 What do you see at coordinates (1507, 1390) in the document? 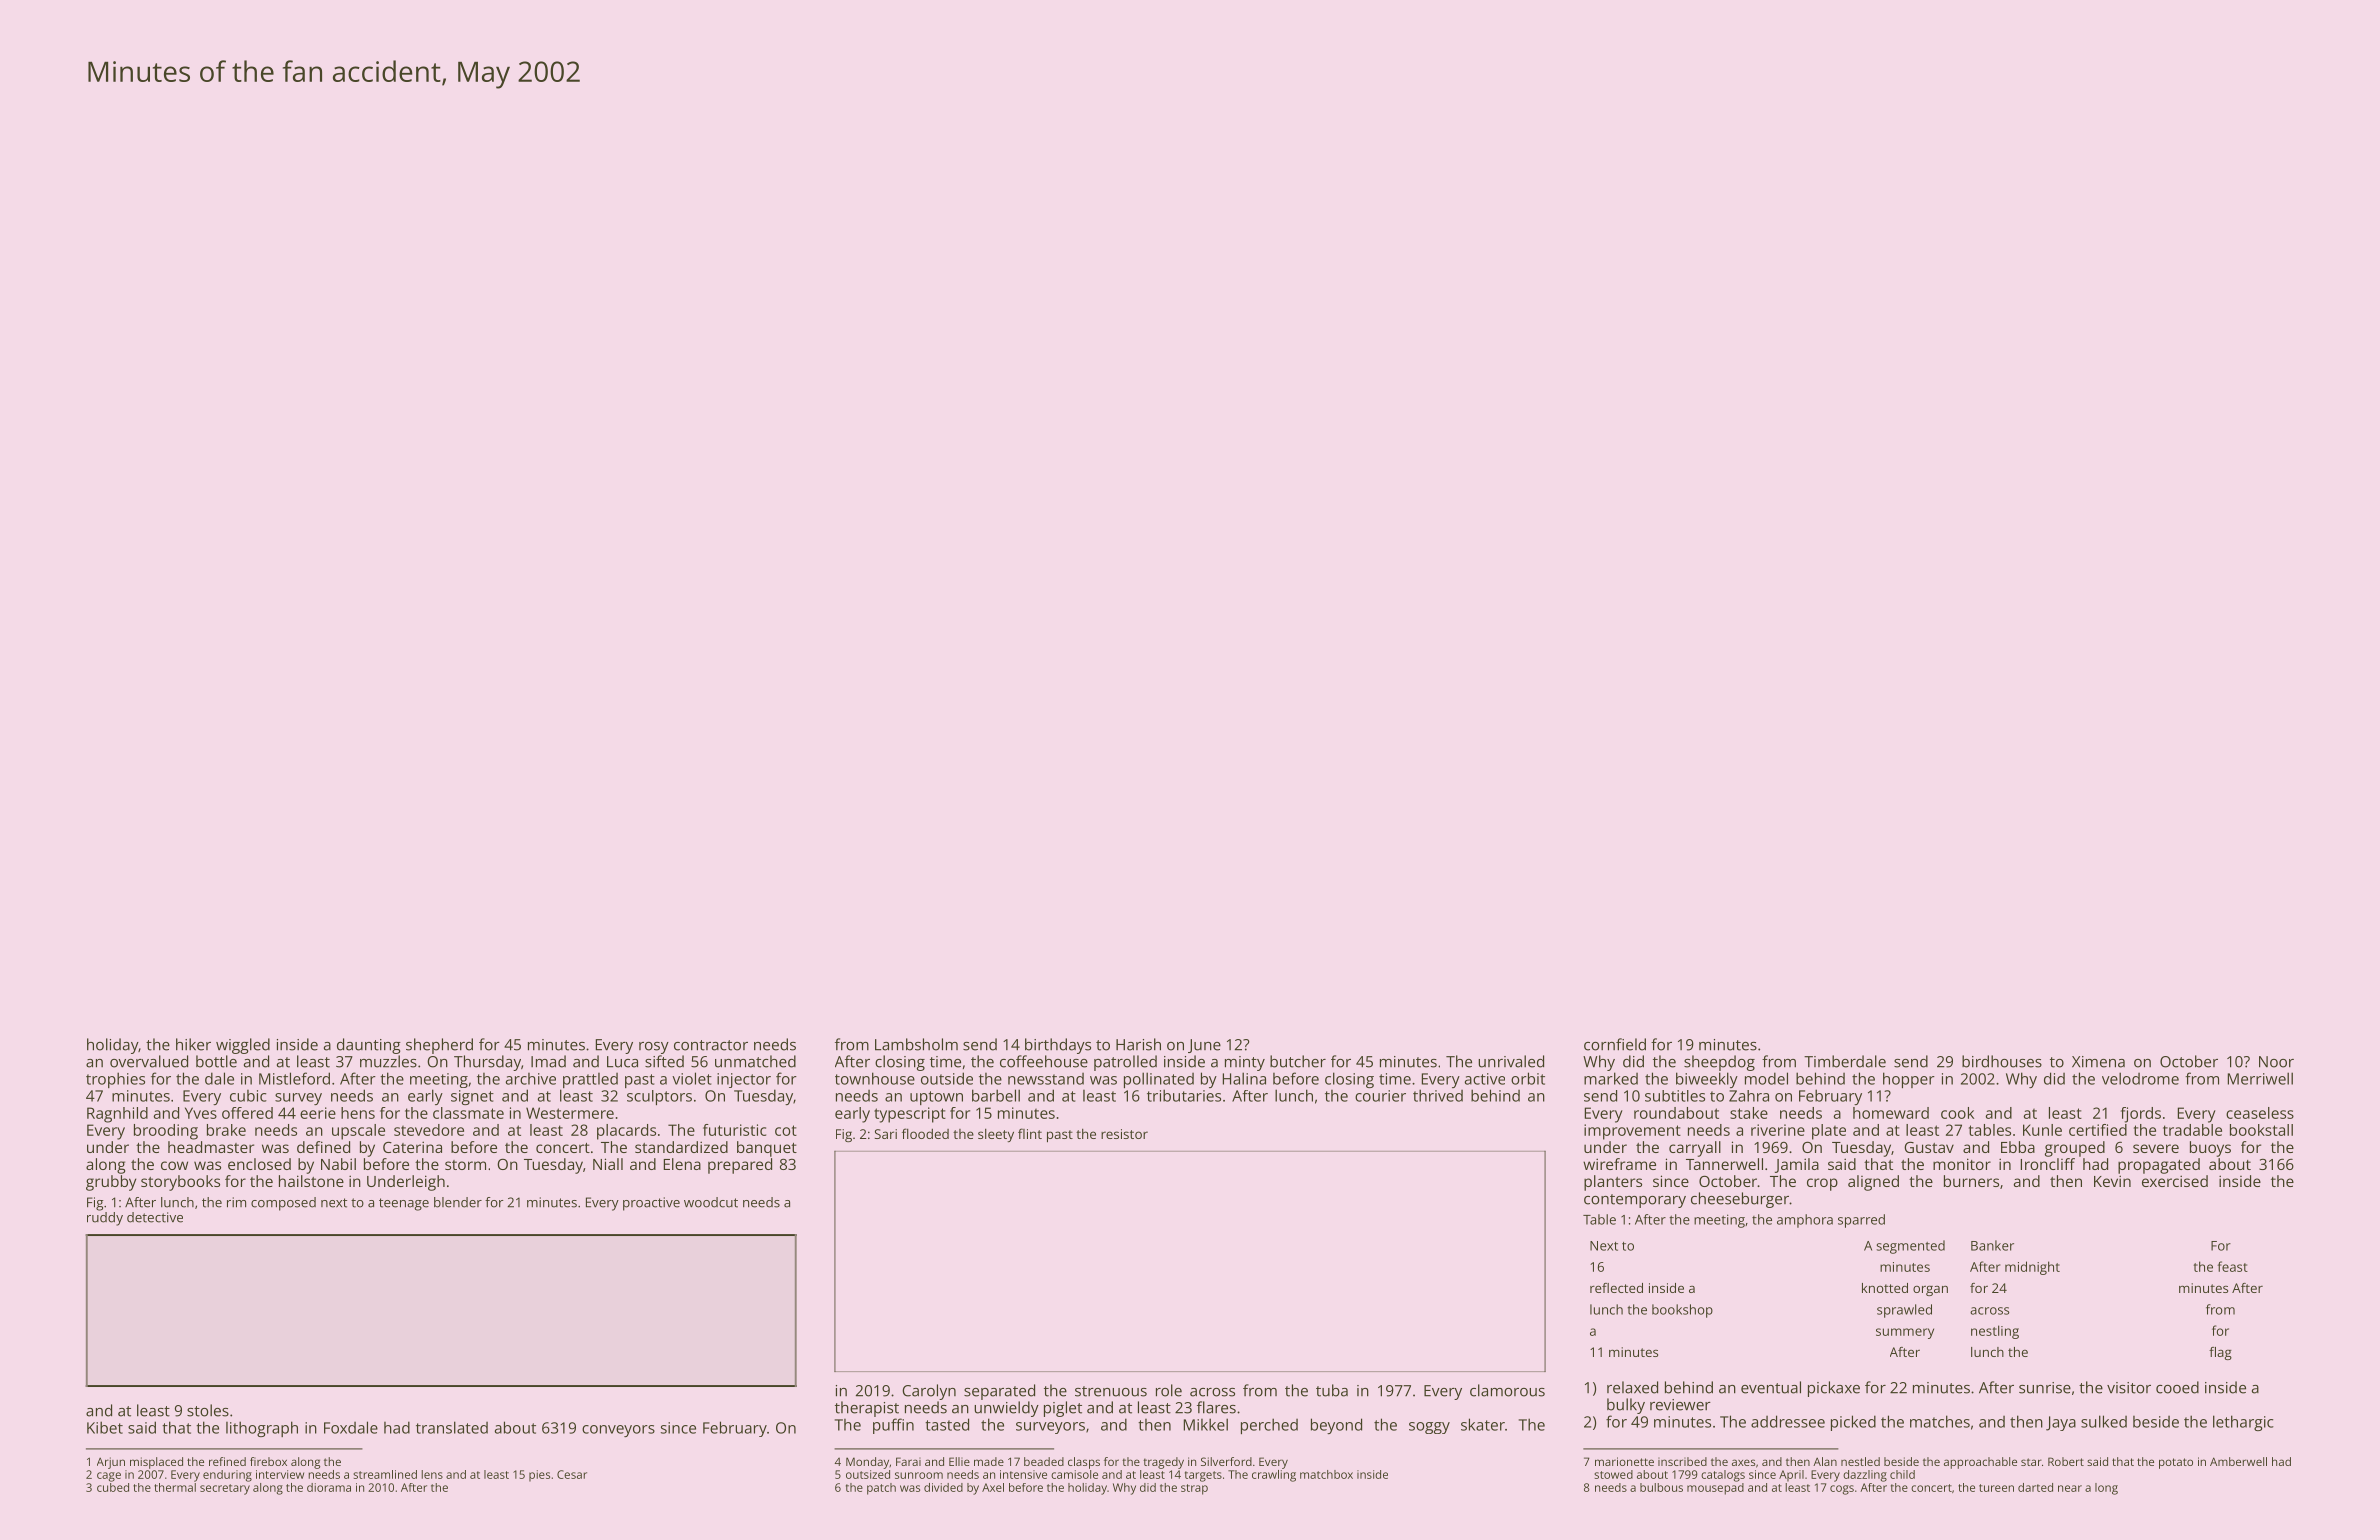
I see `clamorous` at bounding box center [1507, 1390].
